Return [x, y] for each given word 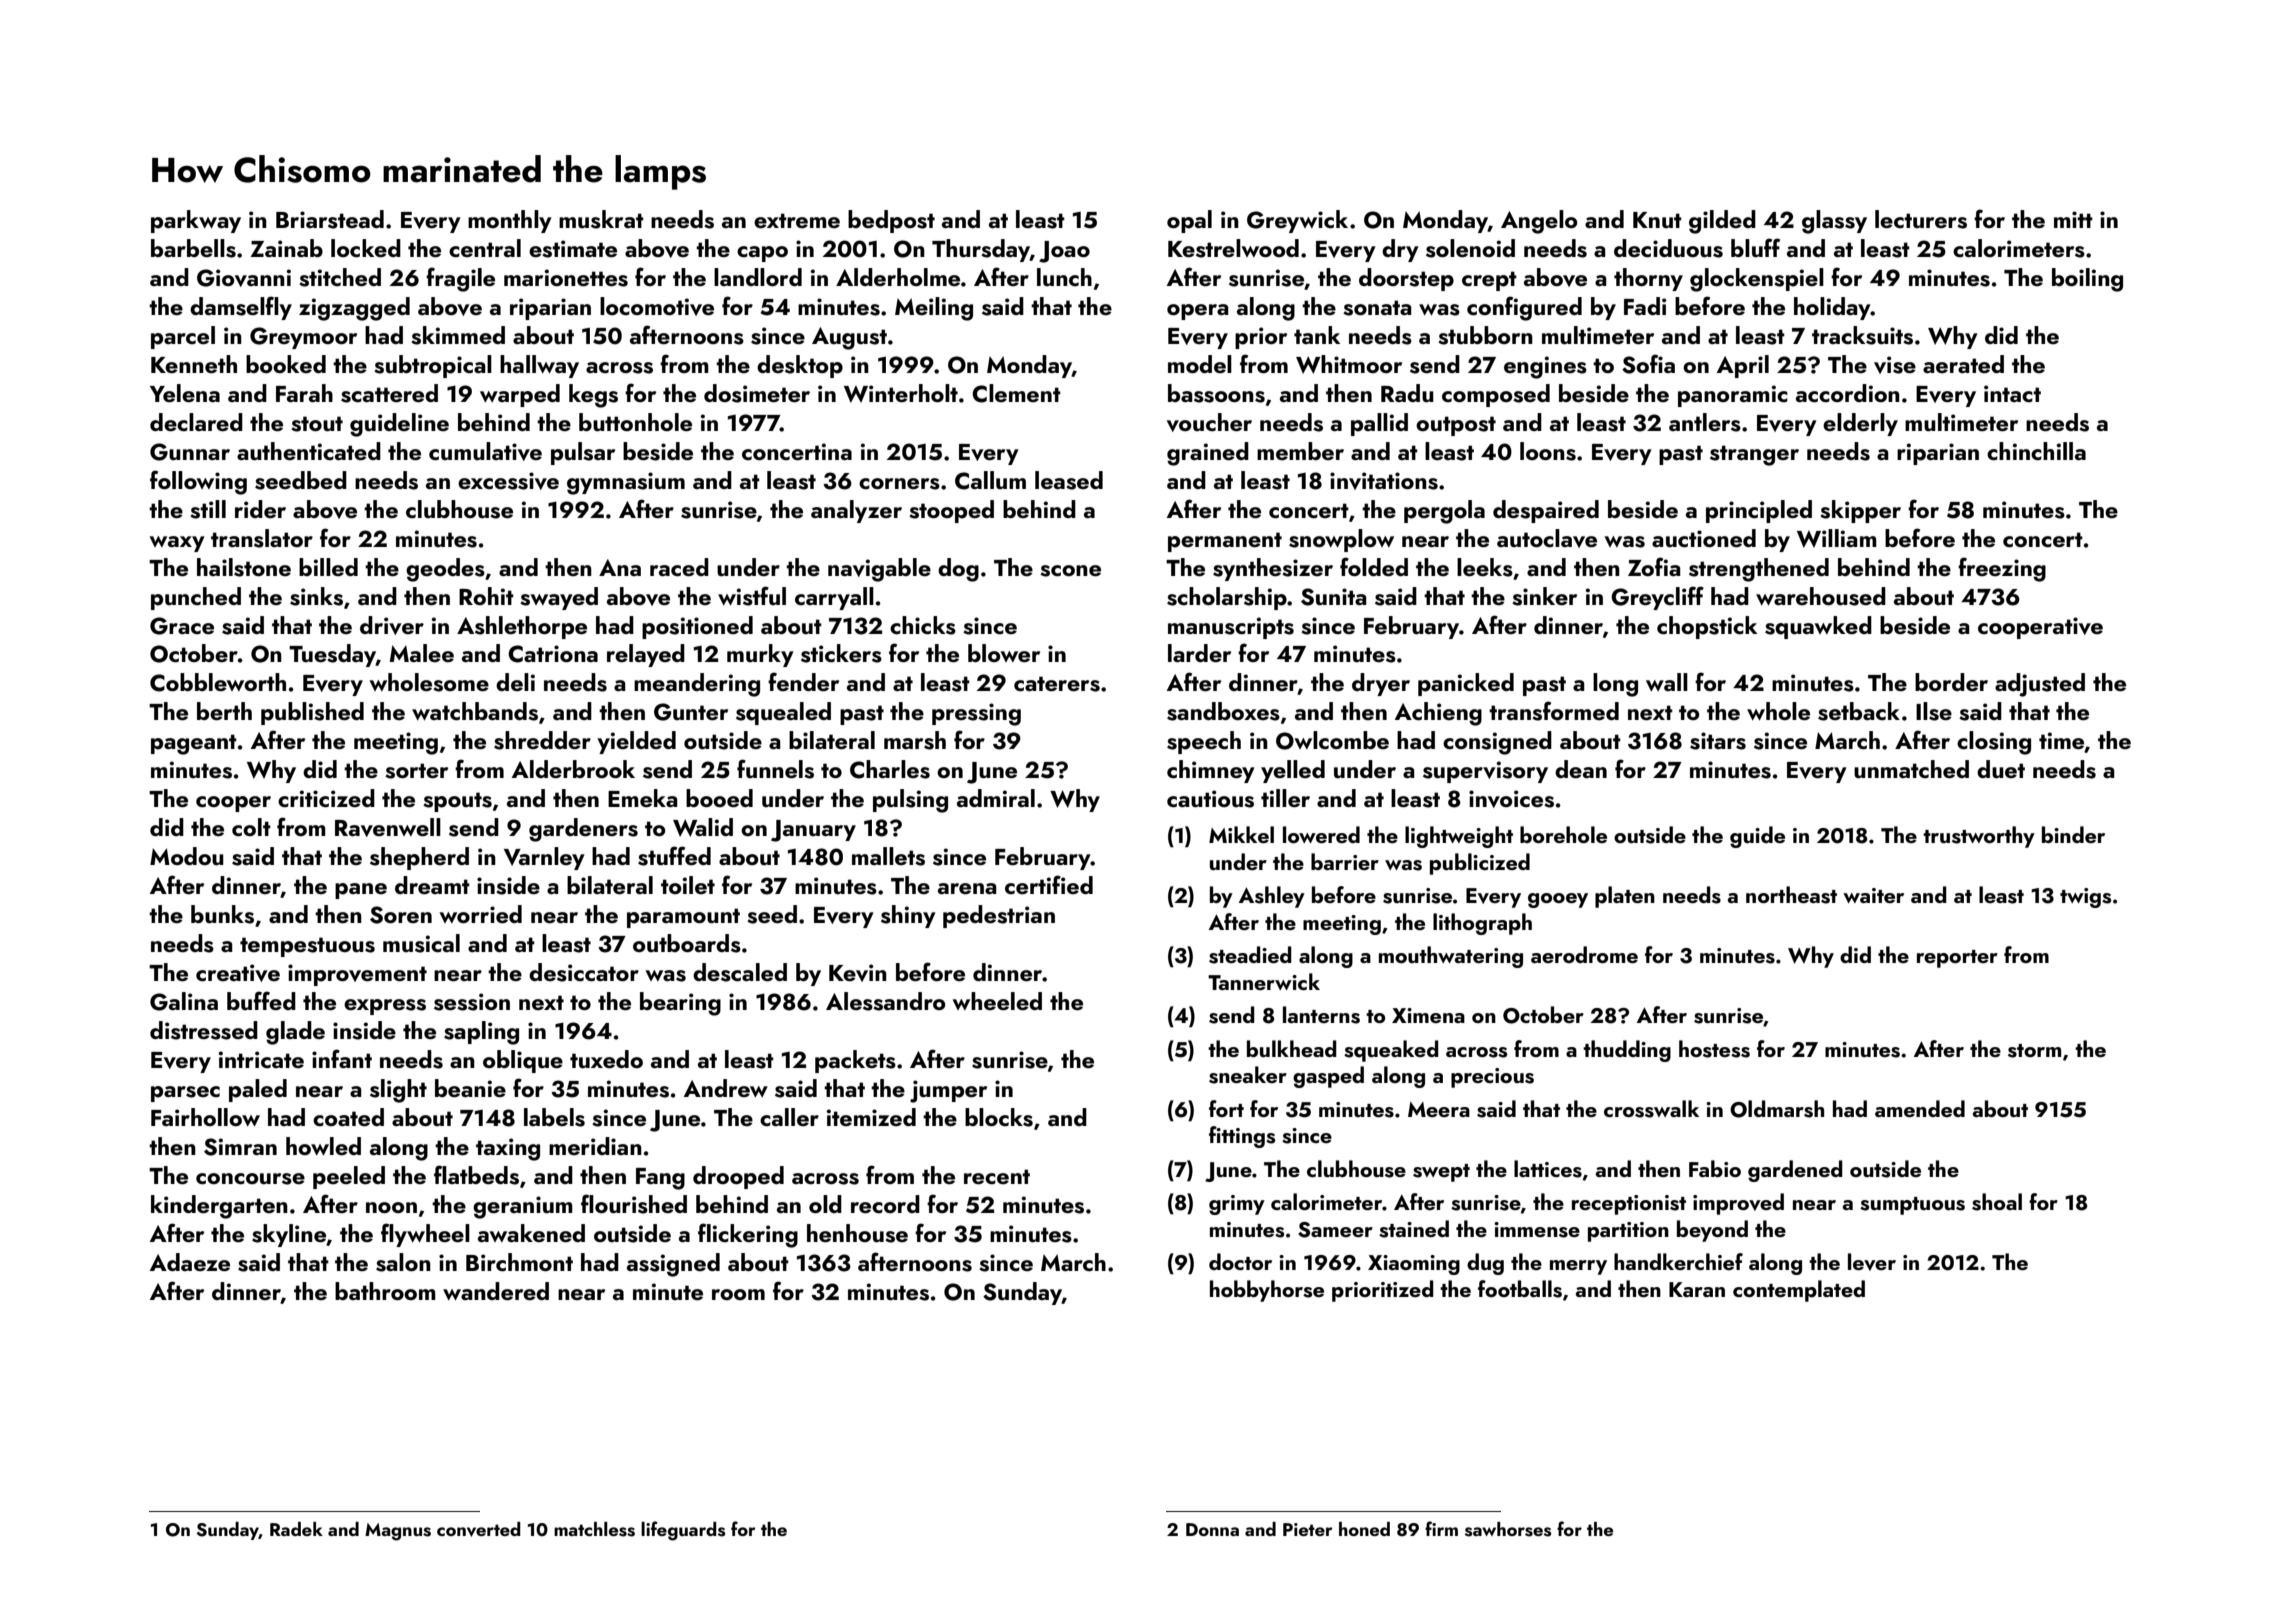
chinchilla [2036, 451]
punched [196, 598]
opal [1189, 221]
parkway [196, 221]
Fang [660, 1179]
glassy [1834, 222]
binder [2073, 834]
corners [899, 484]
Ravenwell [388, 827]
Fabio [1715, 1168]
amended [1920, 1108]
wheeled [997, 1001]
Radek [296, 1529]
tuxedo [606, 1059]
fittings [1242, 1137]
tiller [1285, 798]
